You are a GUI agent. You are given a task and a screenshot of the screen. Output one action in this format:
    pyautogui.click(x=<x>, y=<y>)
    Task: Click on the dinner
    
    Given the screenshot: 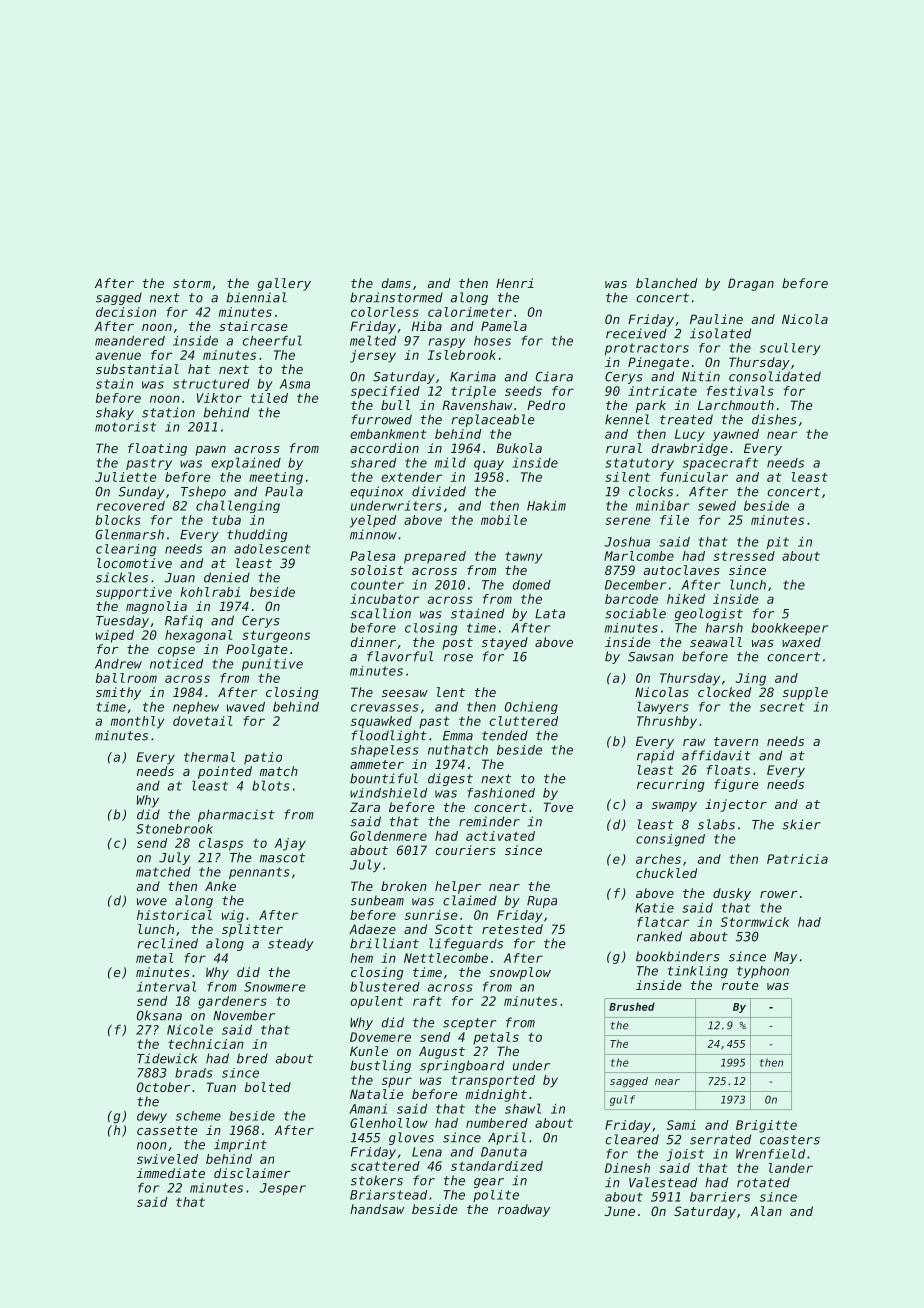 What is the action you would take?
    pyautogui.click(x=373, y=642)
